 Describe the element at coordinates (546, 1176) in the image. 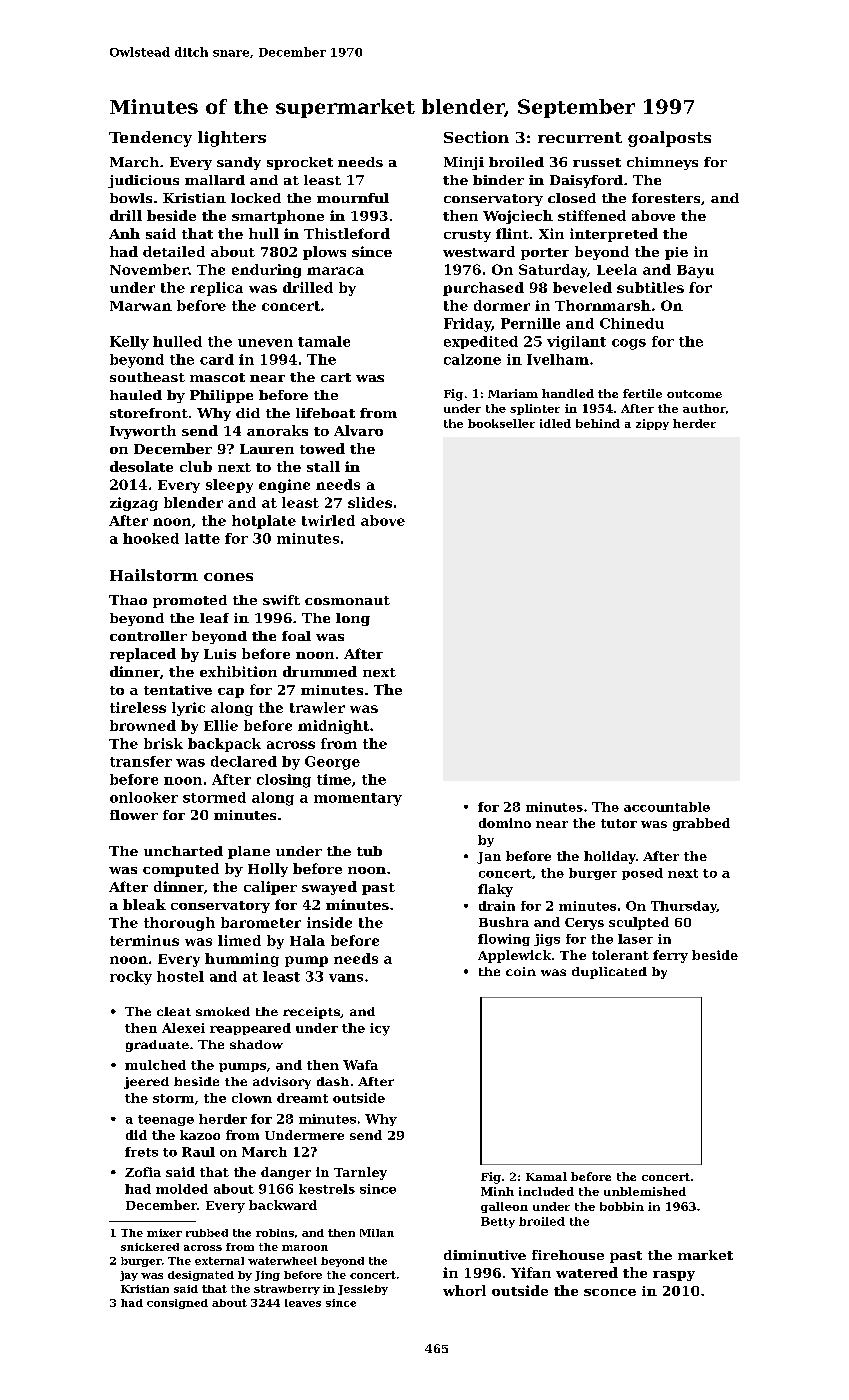

I see `Kamal` at that location.
